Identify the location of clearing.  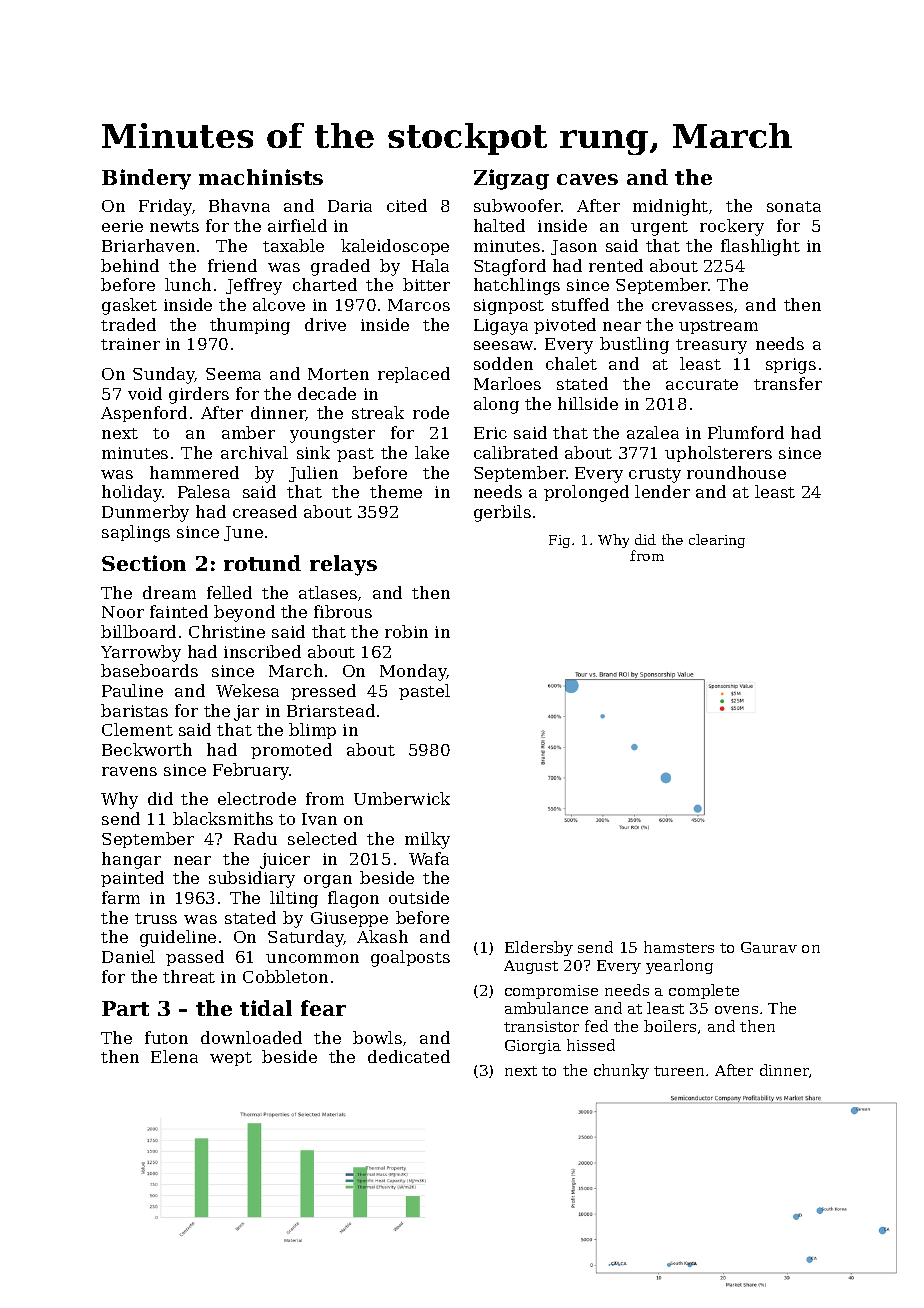
(717, 541).
